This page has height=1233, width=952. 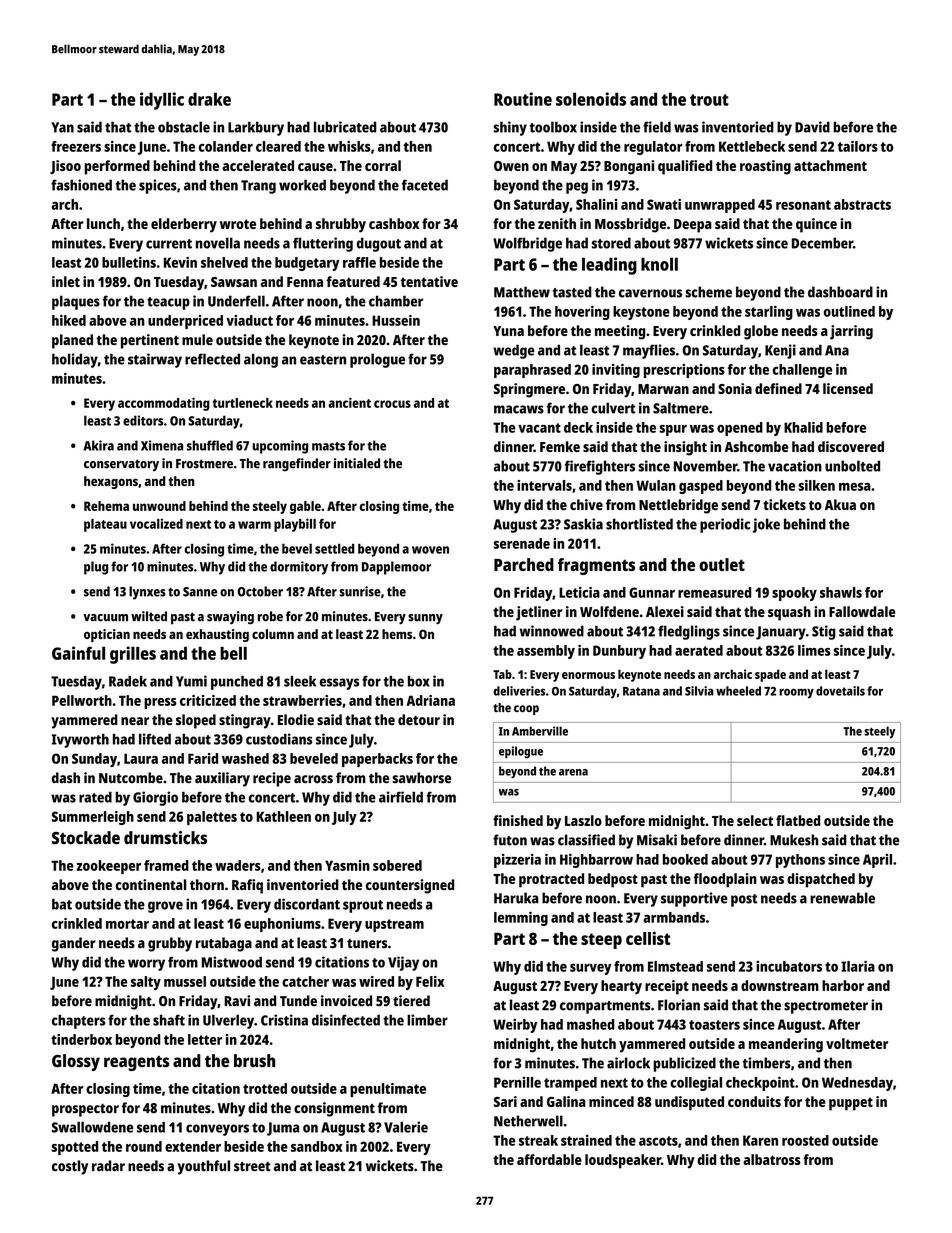 I want to click on Laszlo, so click(x=583, y=820).
